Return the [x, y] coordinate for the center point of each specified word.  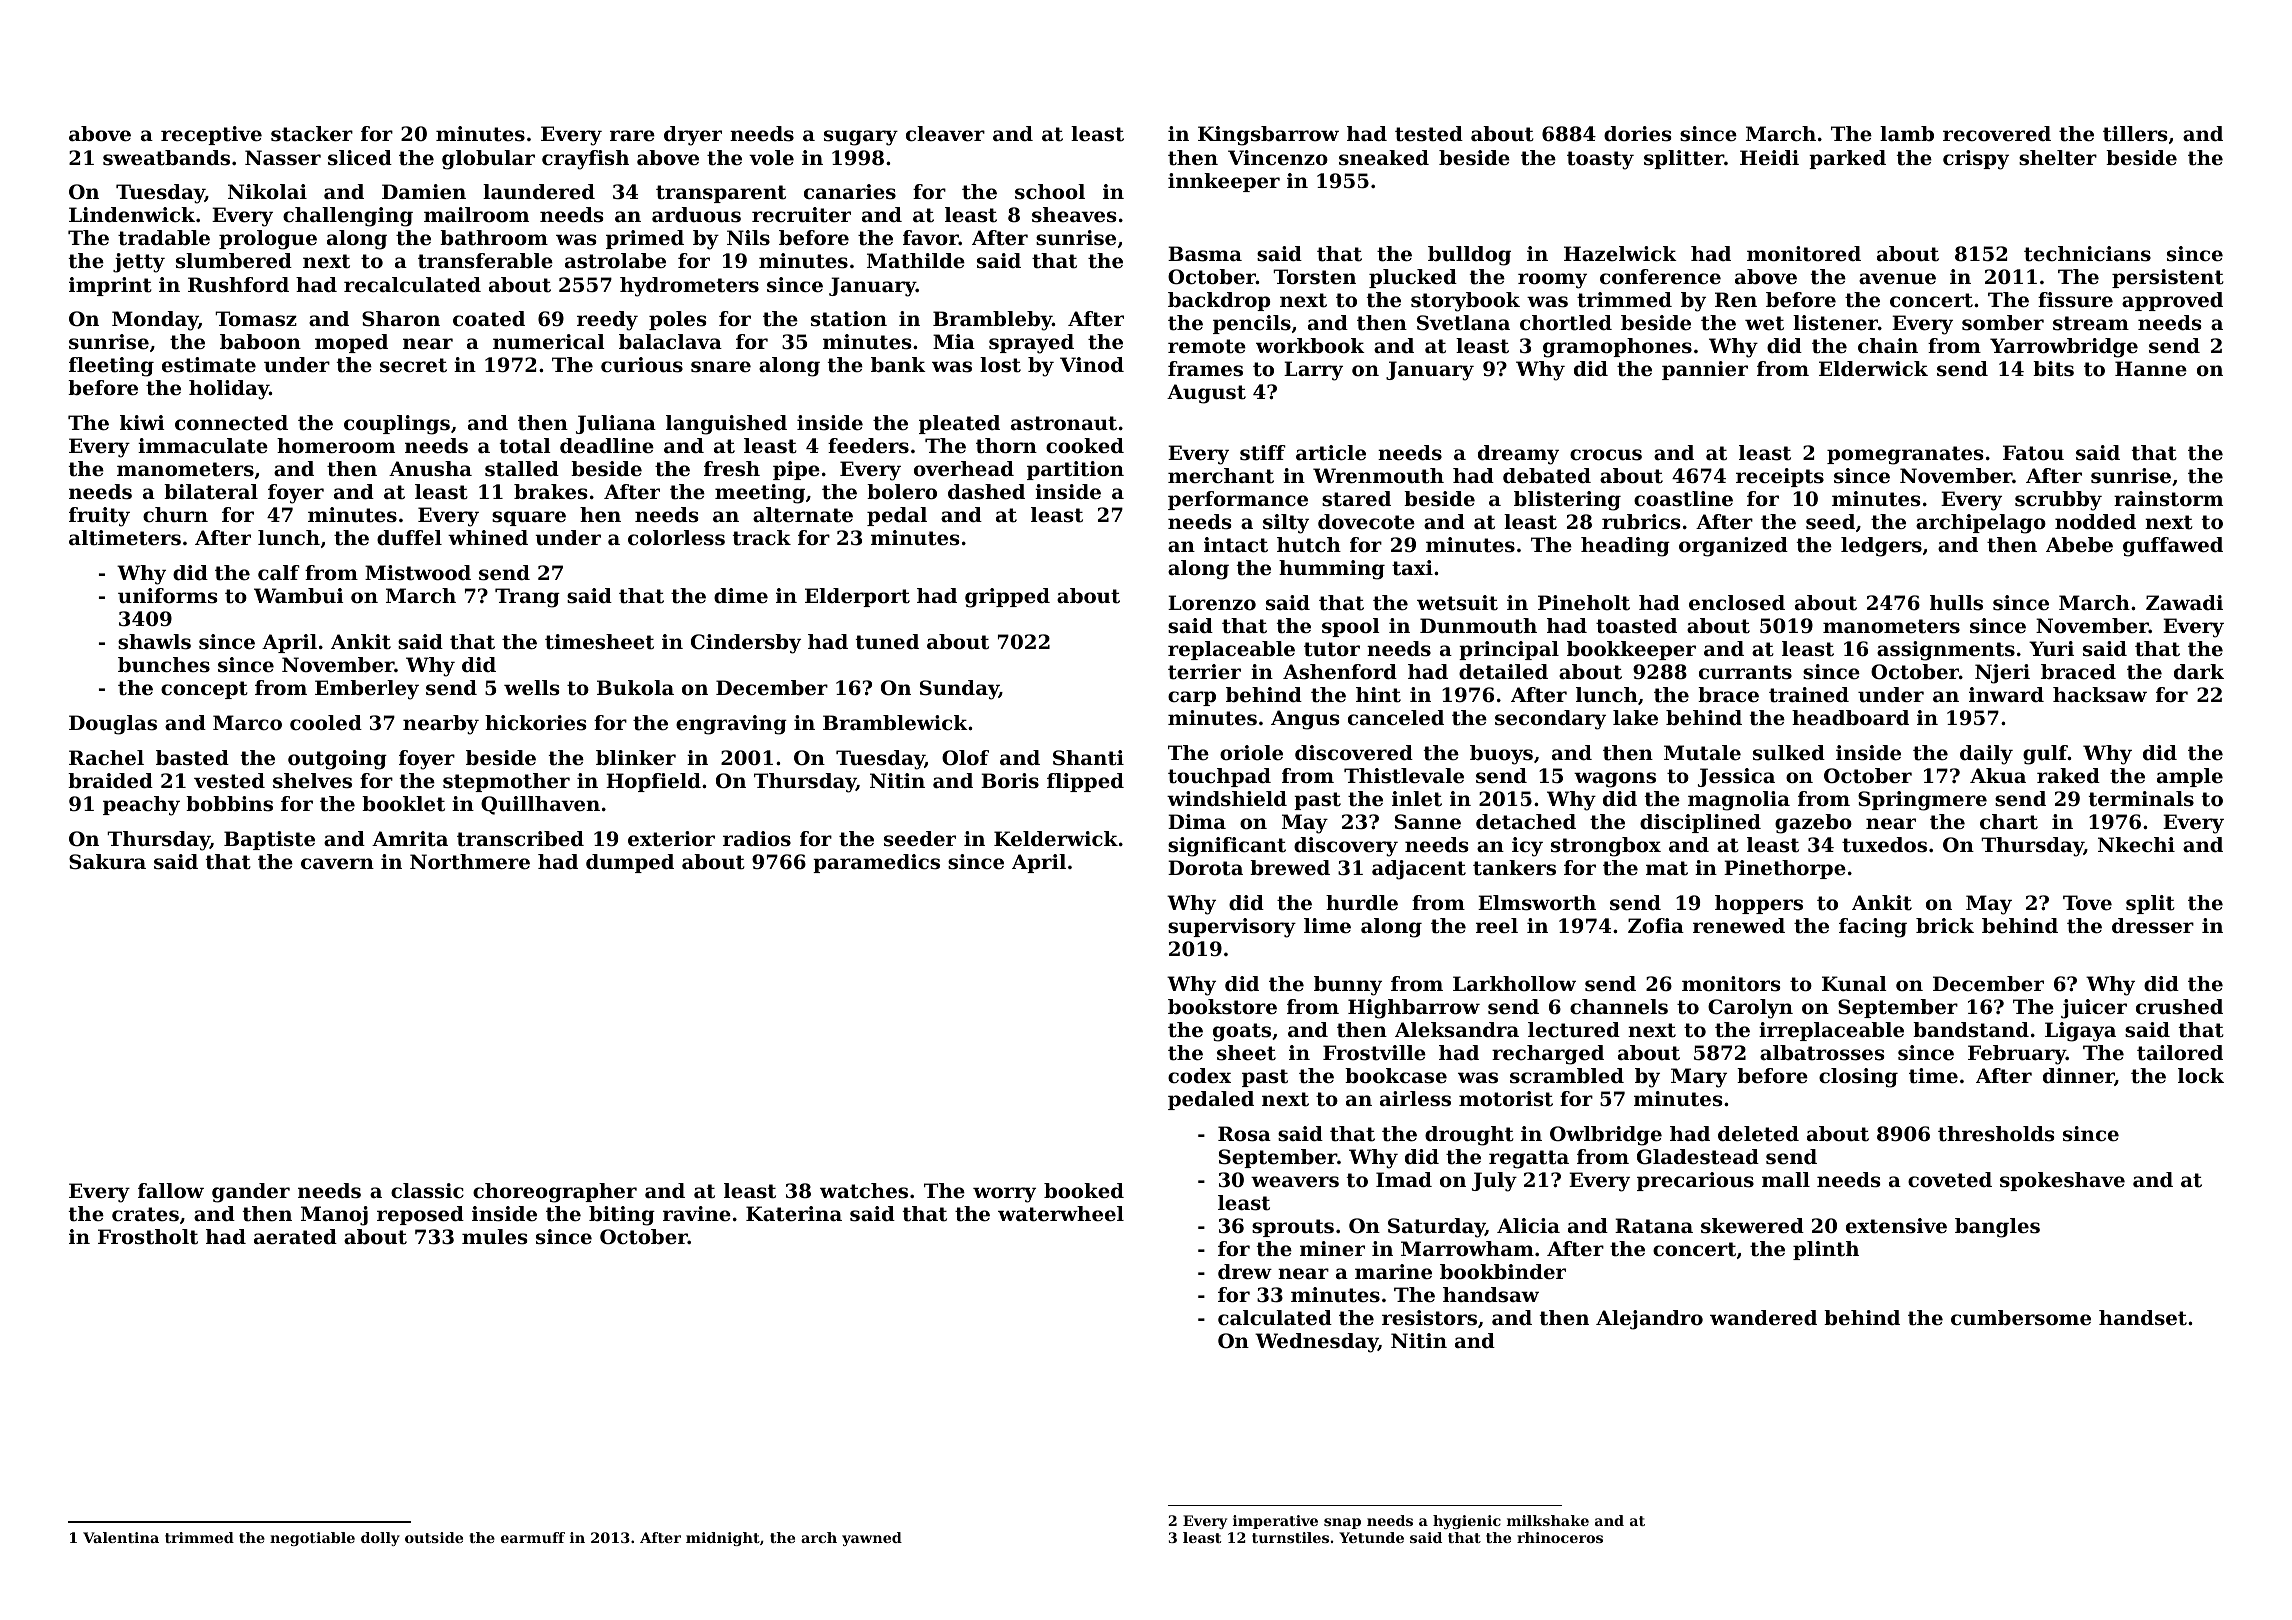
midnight [723, 1539]
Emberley [367, 690]
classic [427, 1191]
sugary [861, 138]
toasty [1600, 160]
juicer [2094, 1009]
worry [1004, 1195]
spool [1351, 627]
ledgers [1881, 547]
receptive [211, 135]
